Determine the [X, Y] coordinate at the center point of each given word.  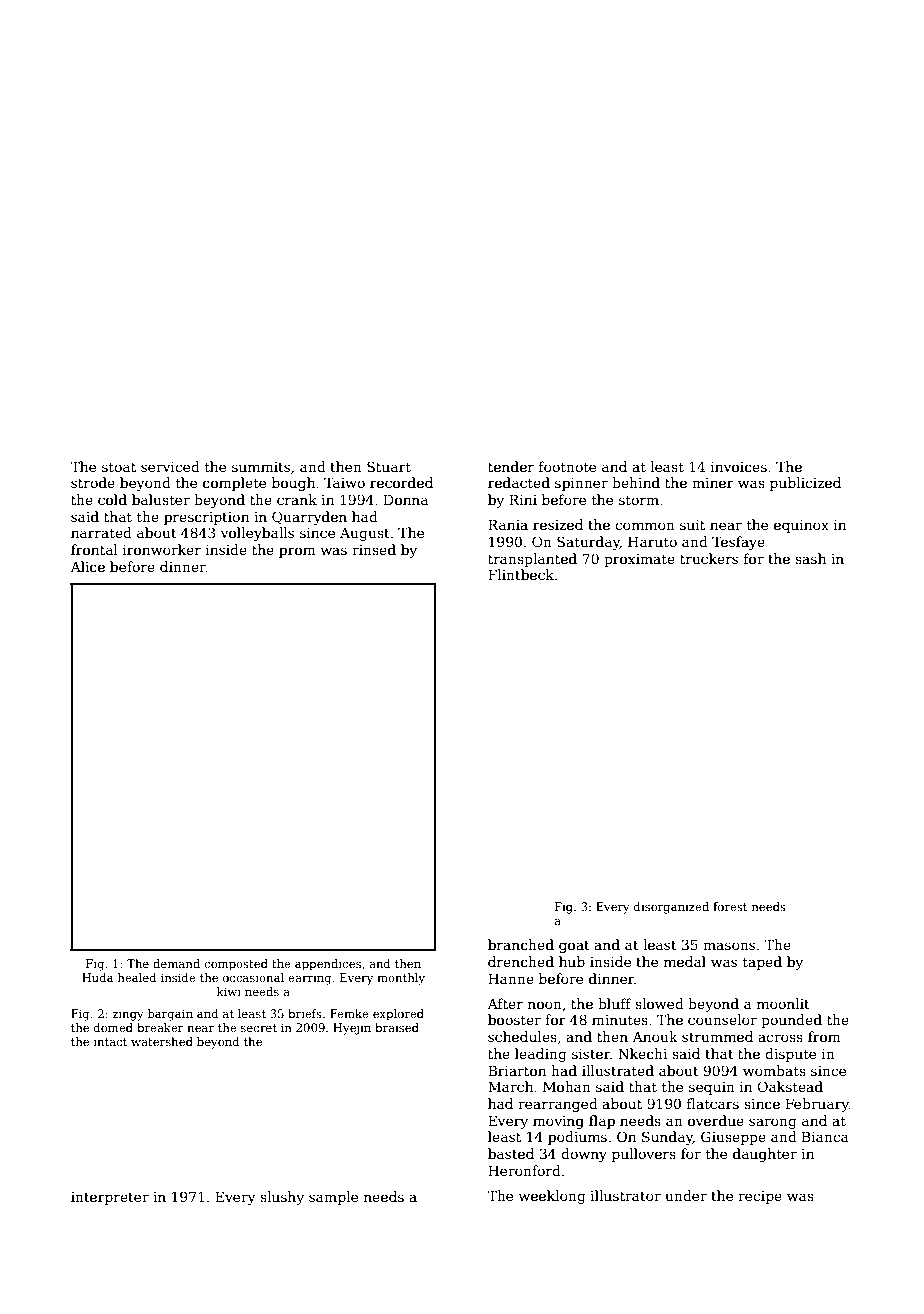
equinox [801, 526]
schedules [522, 1036]
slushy [282, 1198]
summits [261, 467]
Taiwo [344, 482]
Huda [97, 977]
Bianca [825, 1136]
